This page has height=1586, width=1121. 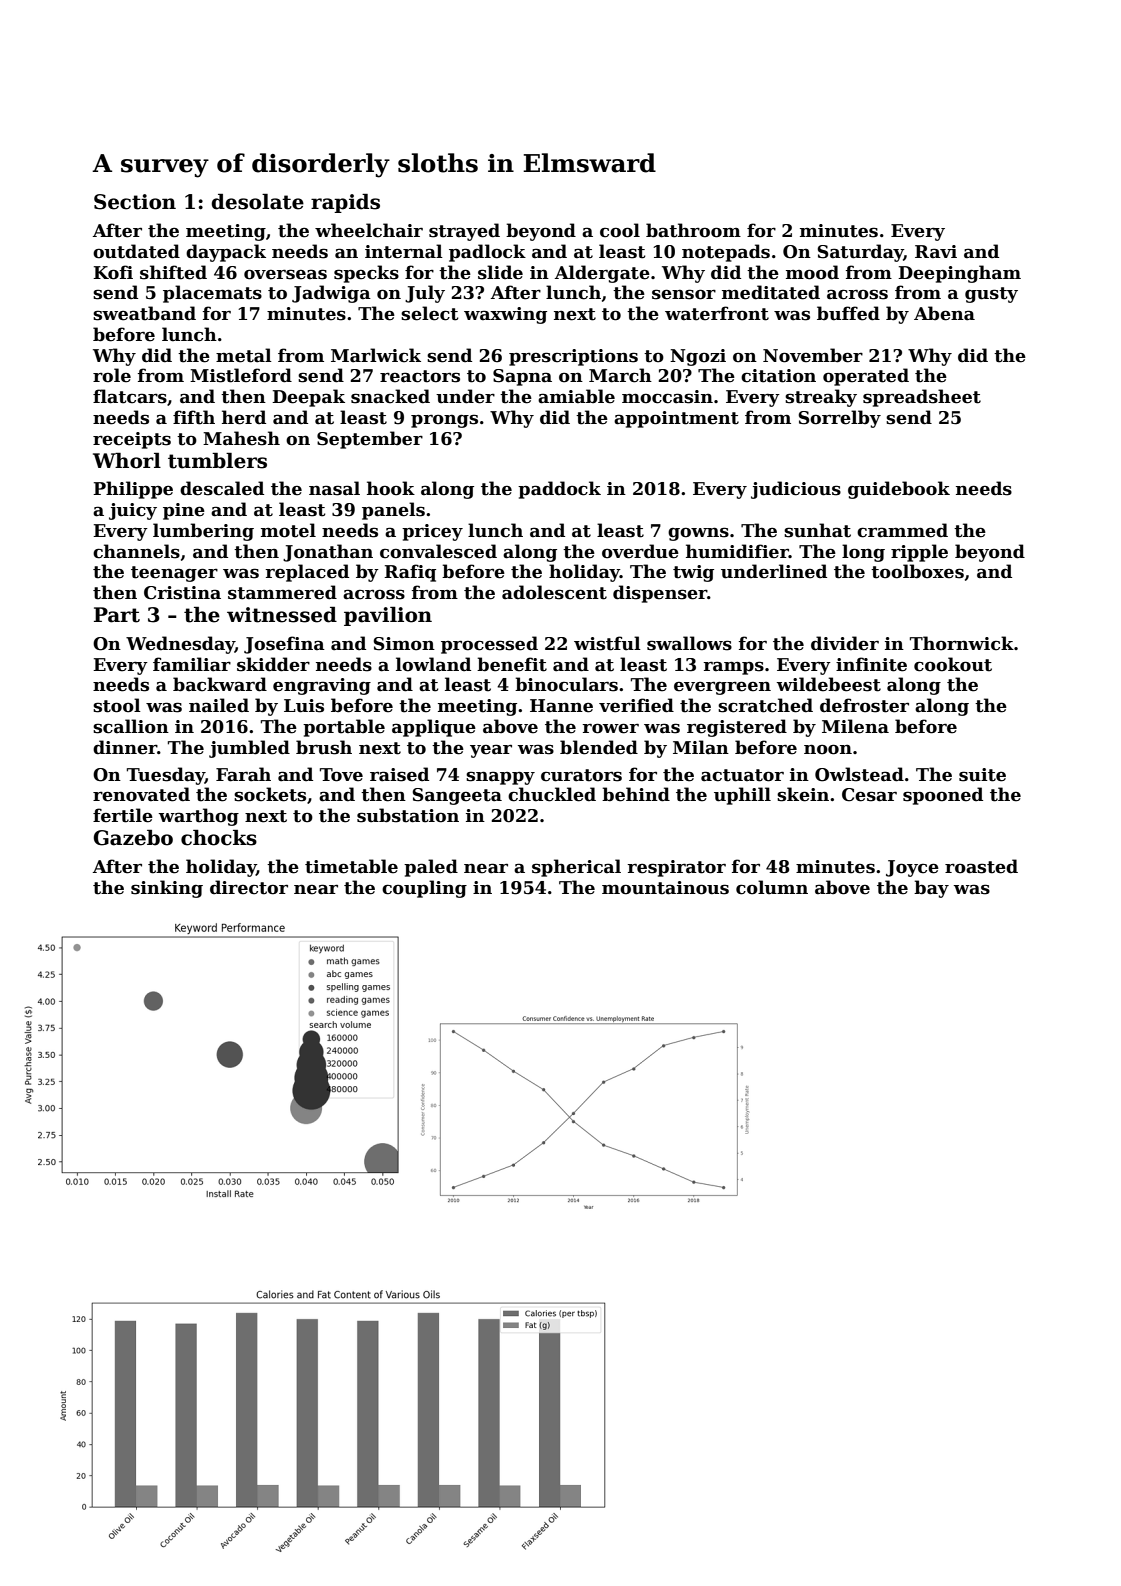 I want to click on bay, so click(x=931, y=889).
